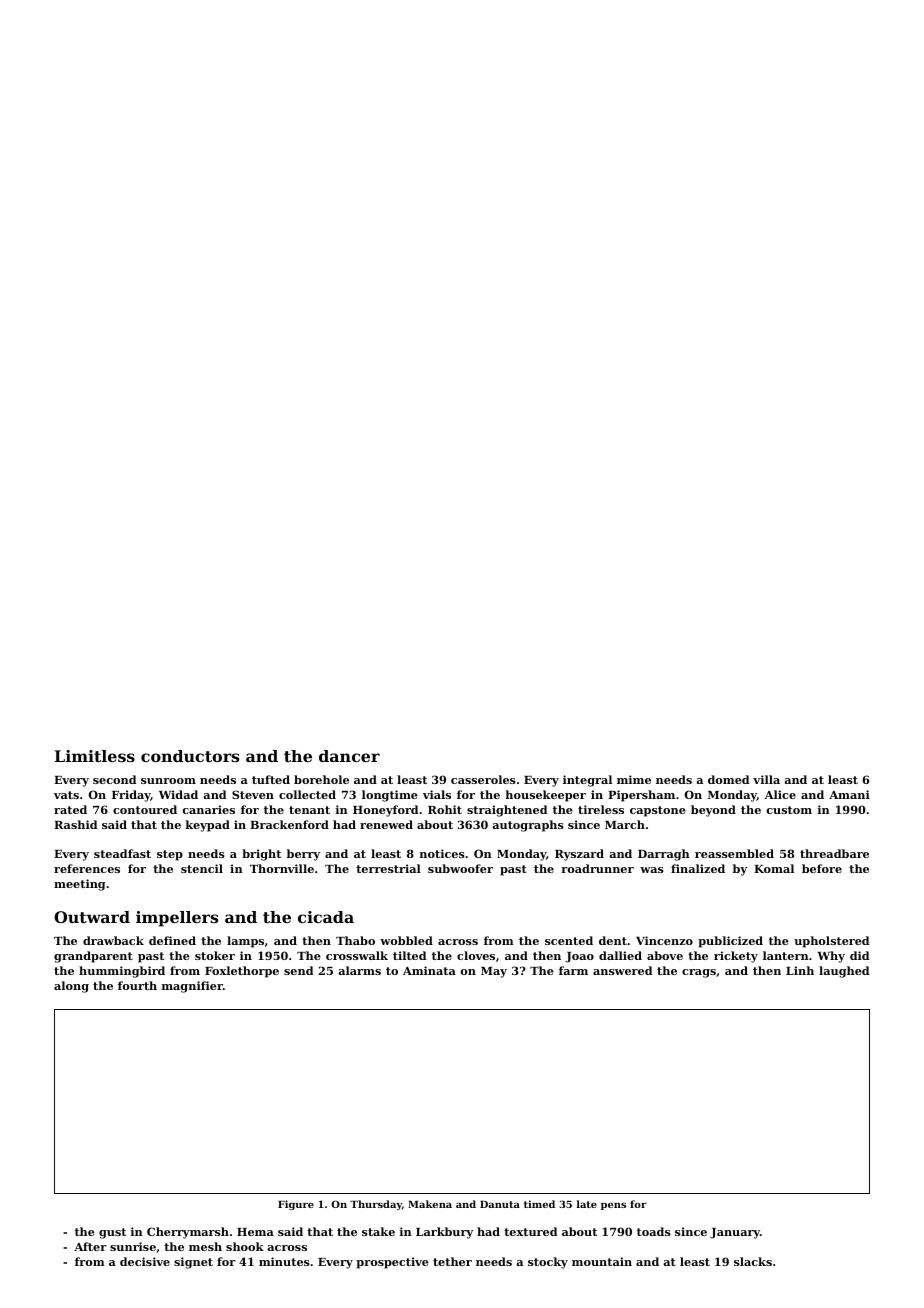 The image size is (924, 1308). What do you see at coordinates (753, 1261) in the document?
I see `slacks` at bounding box center [753, 1261].
